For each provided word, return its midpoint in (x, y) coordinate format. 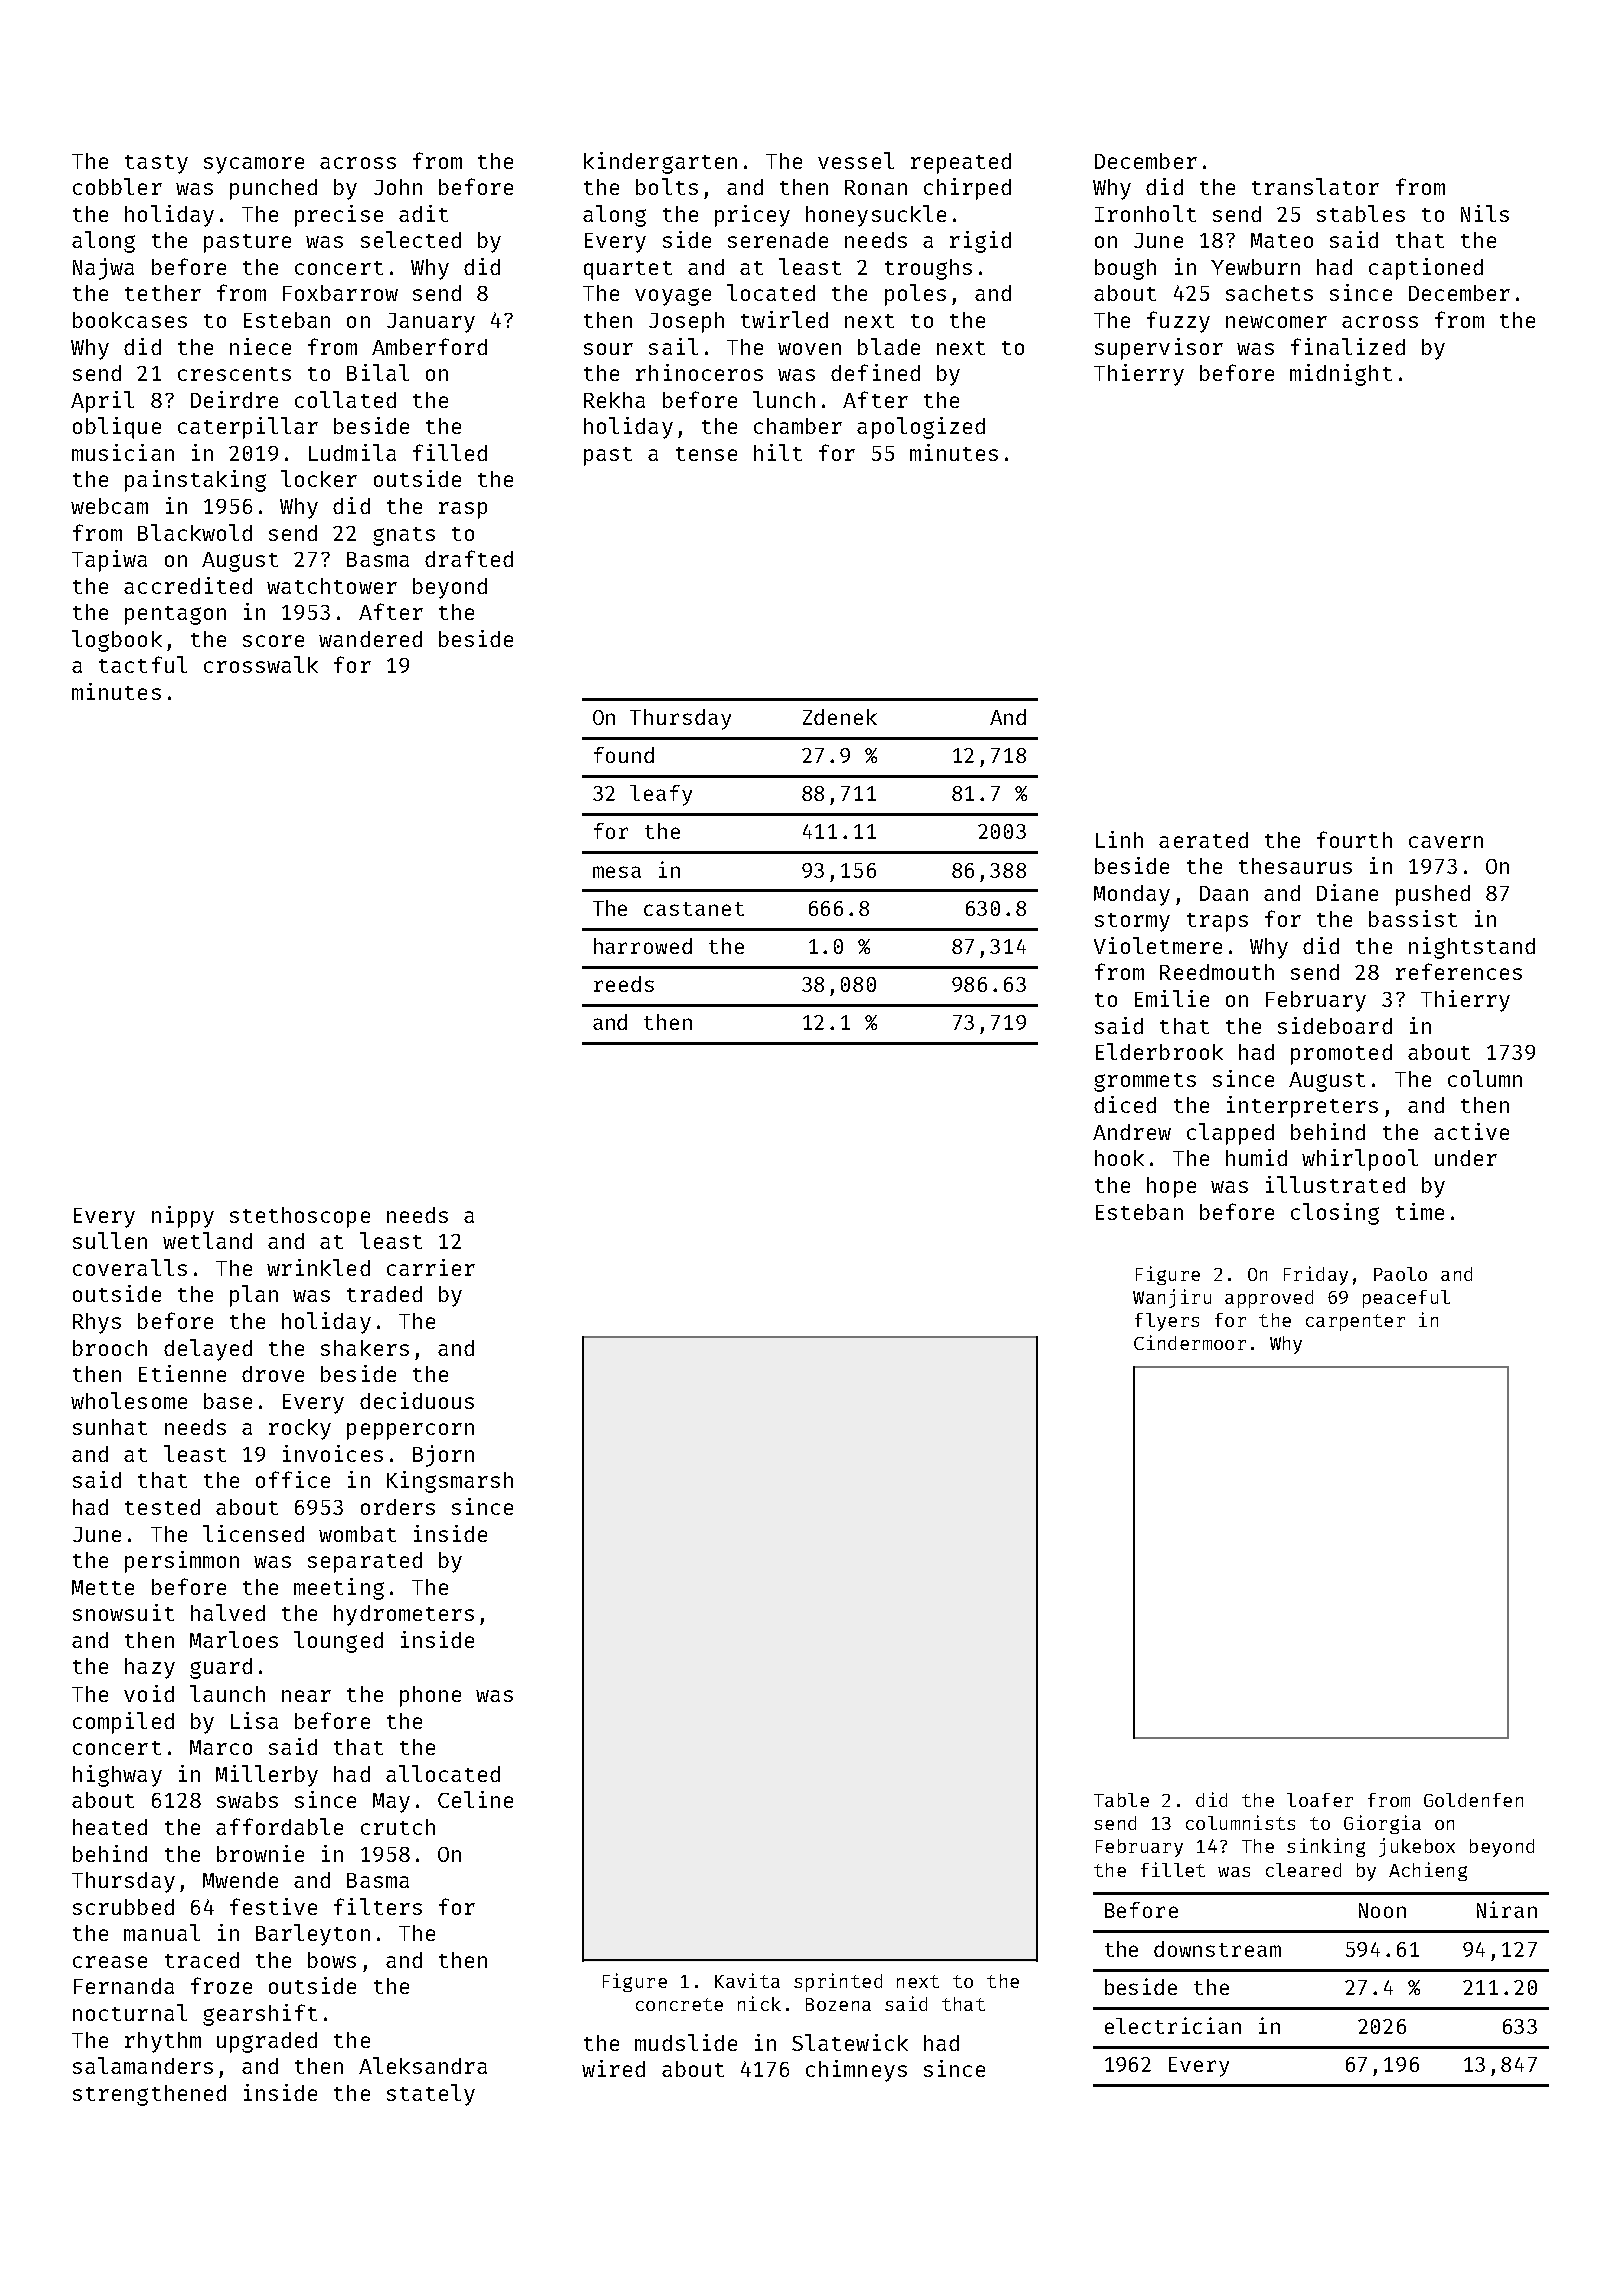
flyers (1167, 1322)
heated (110, 1827)
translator (1315, 186)
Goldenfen (1473, 1800)
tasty (156, 164)
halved (228, 1612)
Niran (1507, 1909)
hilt (778, 452)
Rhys (97, 1323)
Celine (475, 1799)
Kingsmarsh (450, 1482)
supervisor (1159, 349)
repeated (961, 163)
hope (1171, 1187)
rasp (463, 510)
